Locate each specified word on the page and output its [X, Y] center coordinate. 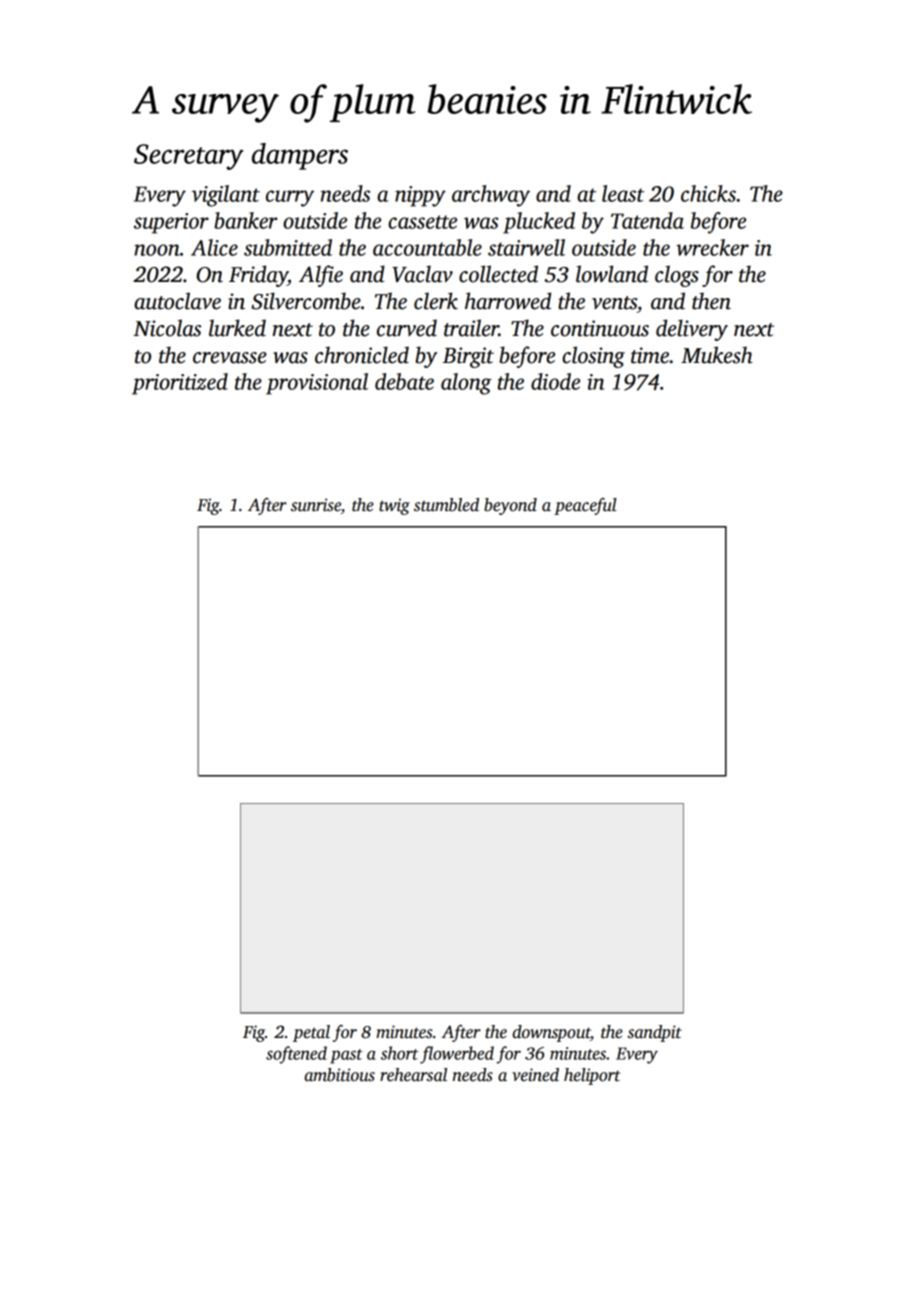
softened [296, 1055]
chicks [708, 193]
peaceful [585, 506]
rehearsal [413, 1075]
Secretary [189, 157]
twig [394, 506]
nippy [420, 196]
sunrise [316, 505]
